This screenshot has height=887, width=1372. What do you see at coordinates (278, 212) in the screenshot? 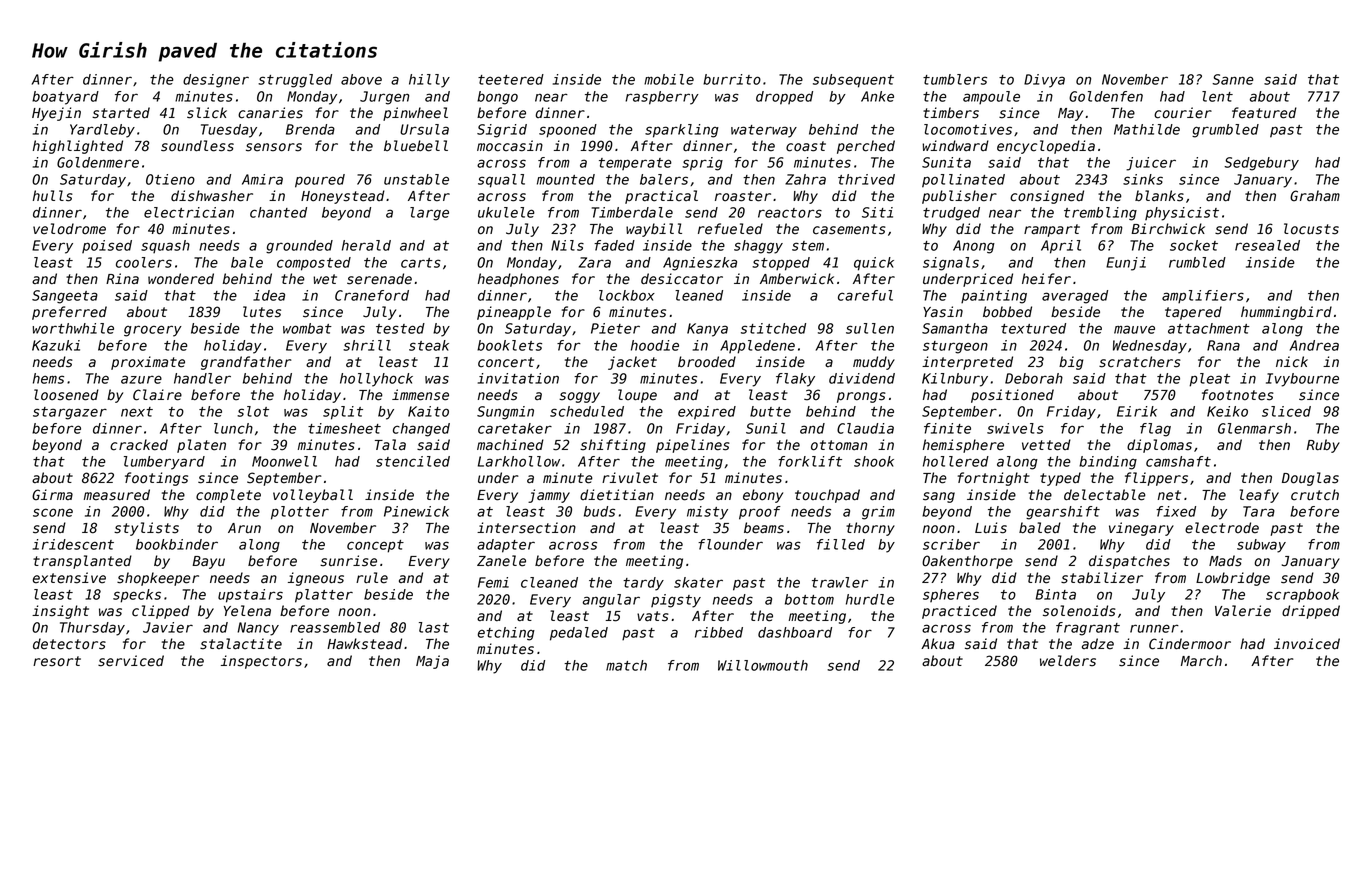
I see `chanted` at bounding box center [278, 212].
